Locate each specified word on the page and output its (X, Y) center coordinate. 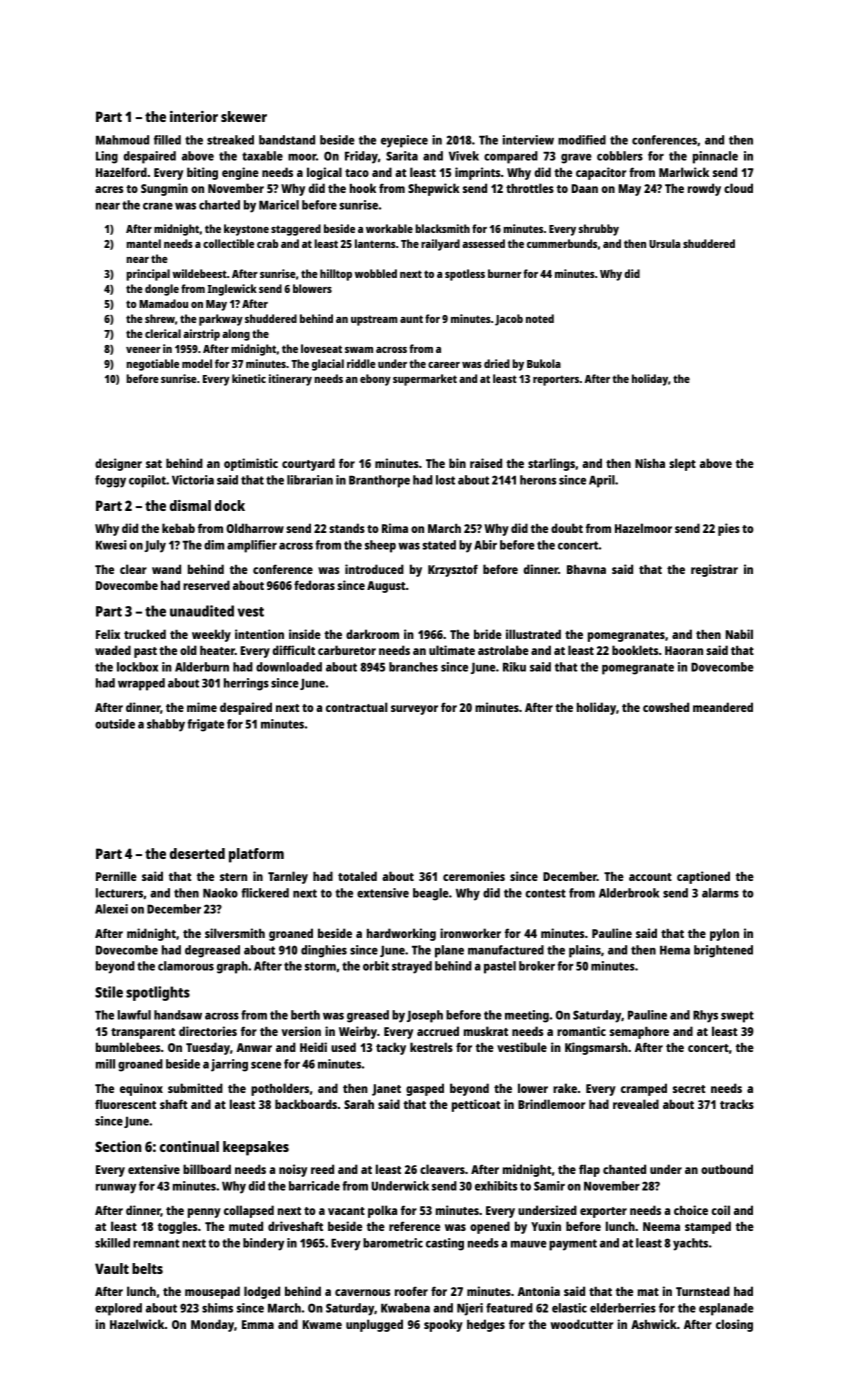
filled (167, 140)
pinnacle (715, 157)
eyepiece (404, 141)
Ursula (664, 243)
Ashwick (654, 1324)
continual (189, 1146)
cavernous (362, 1292)
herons (538, 480)
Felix (108, 634)
